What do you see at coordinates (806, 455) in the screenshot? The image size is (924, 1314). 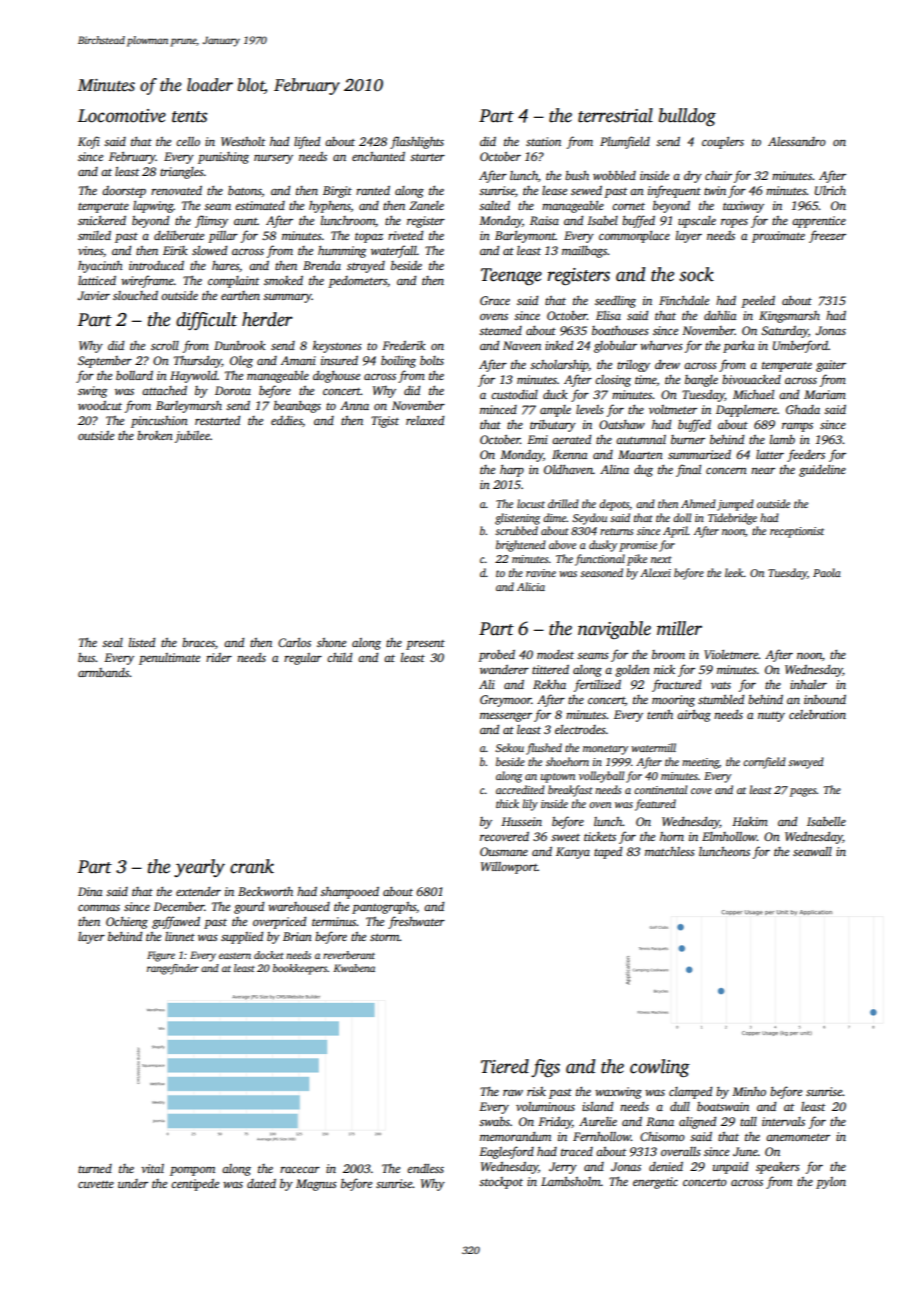 I see `feeders` at bounding box center [806, 455].
